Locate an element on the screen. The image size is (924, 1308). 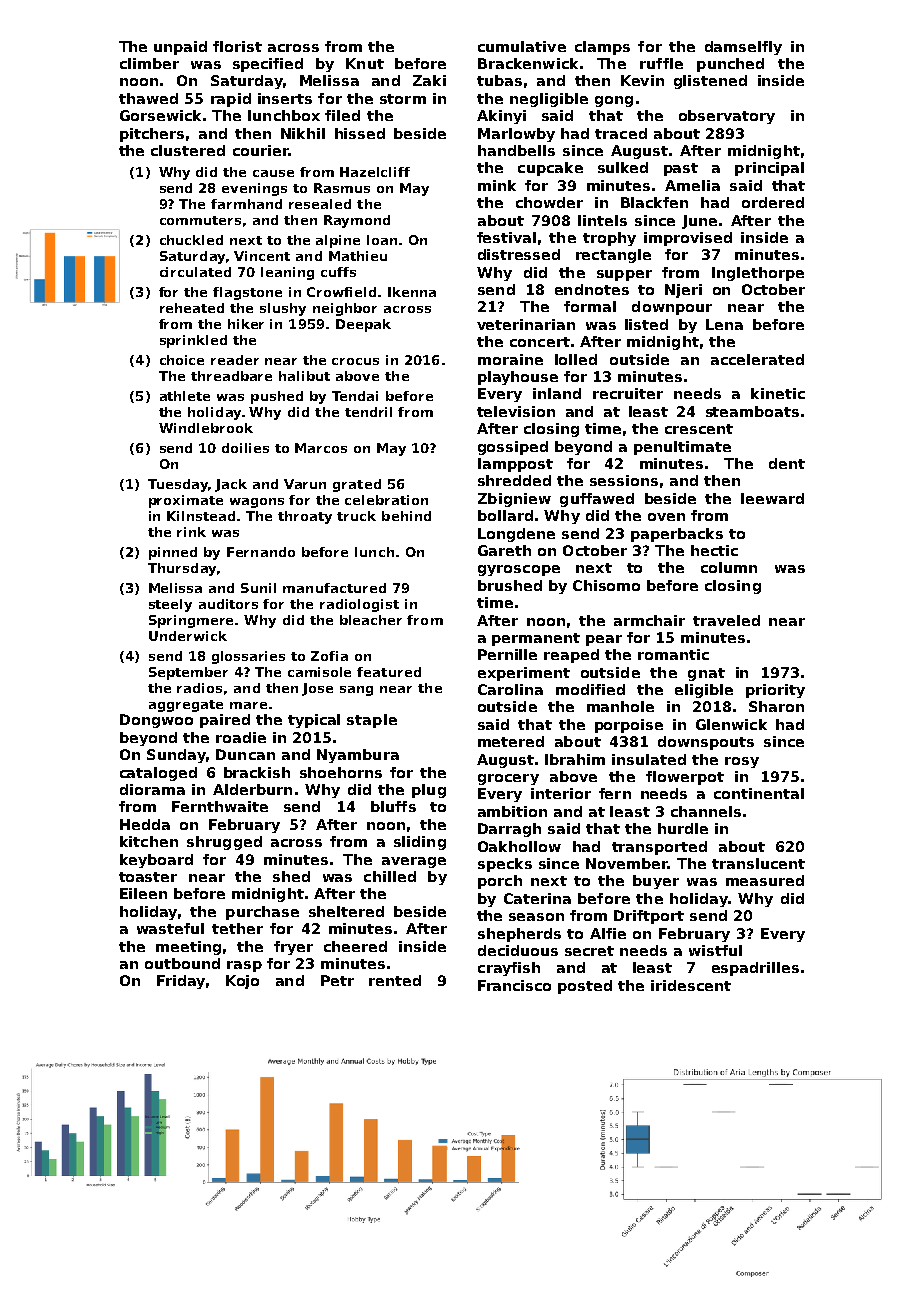
formal is located at coordinates (590, 306).
